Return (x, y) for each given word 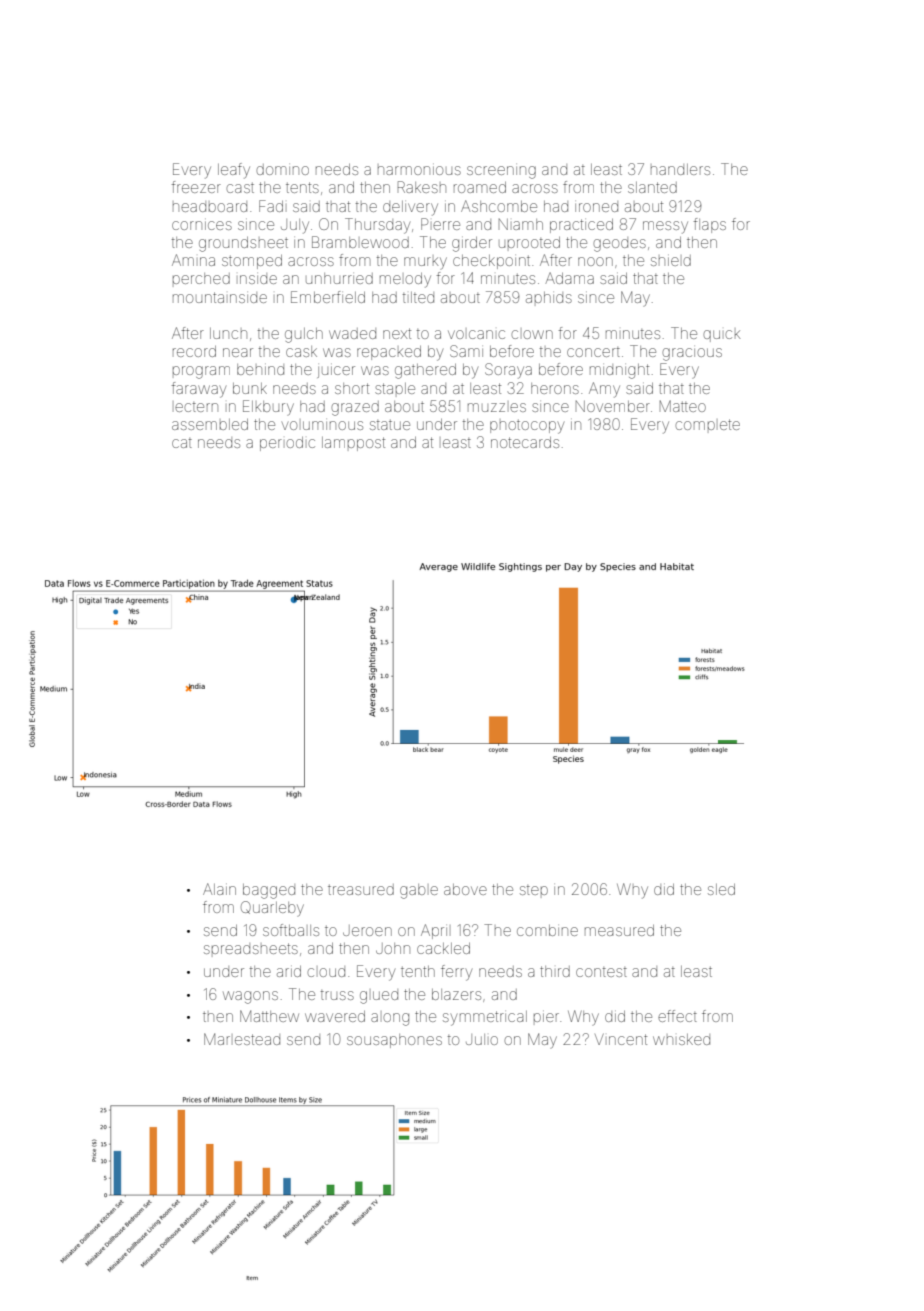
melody (405, 280)
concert (593, 352)
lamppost (353, 444)
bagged (269, 891)
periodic (287, 444)
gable (419, 891)
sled (721, 889)
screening (501, 172)
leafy (234, 171)
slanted (652, 187)
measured (619, 930)
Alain (219, 889)
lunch (228, 333)
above (465, 889)
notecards (525, 442)
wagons (250, 997)
